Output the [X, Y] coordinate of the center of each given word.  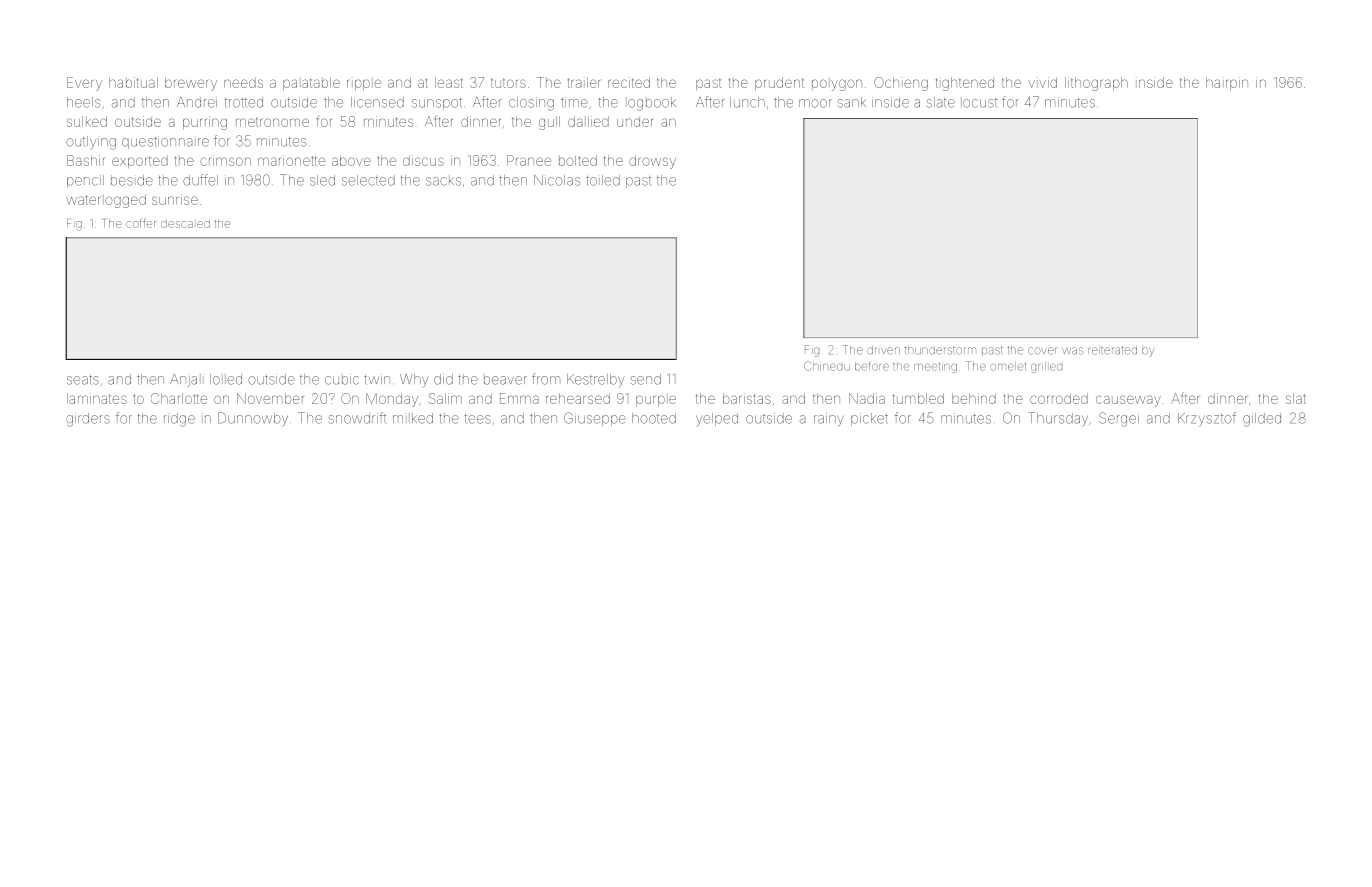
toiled [603, 180]
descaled [185, 223]
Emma [519, 398]
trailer [584, 82]
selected [368, 180]
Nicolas [557, 180]
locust [980, 103]
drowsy [652, 162]
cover [1043, 351]
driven [883, 350]
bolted [578, 160]
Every [84, 84]
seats [83, 380]
